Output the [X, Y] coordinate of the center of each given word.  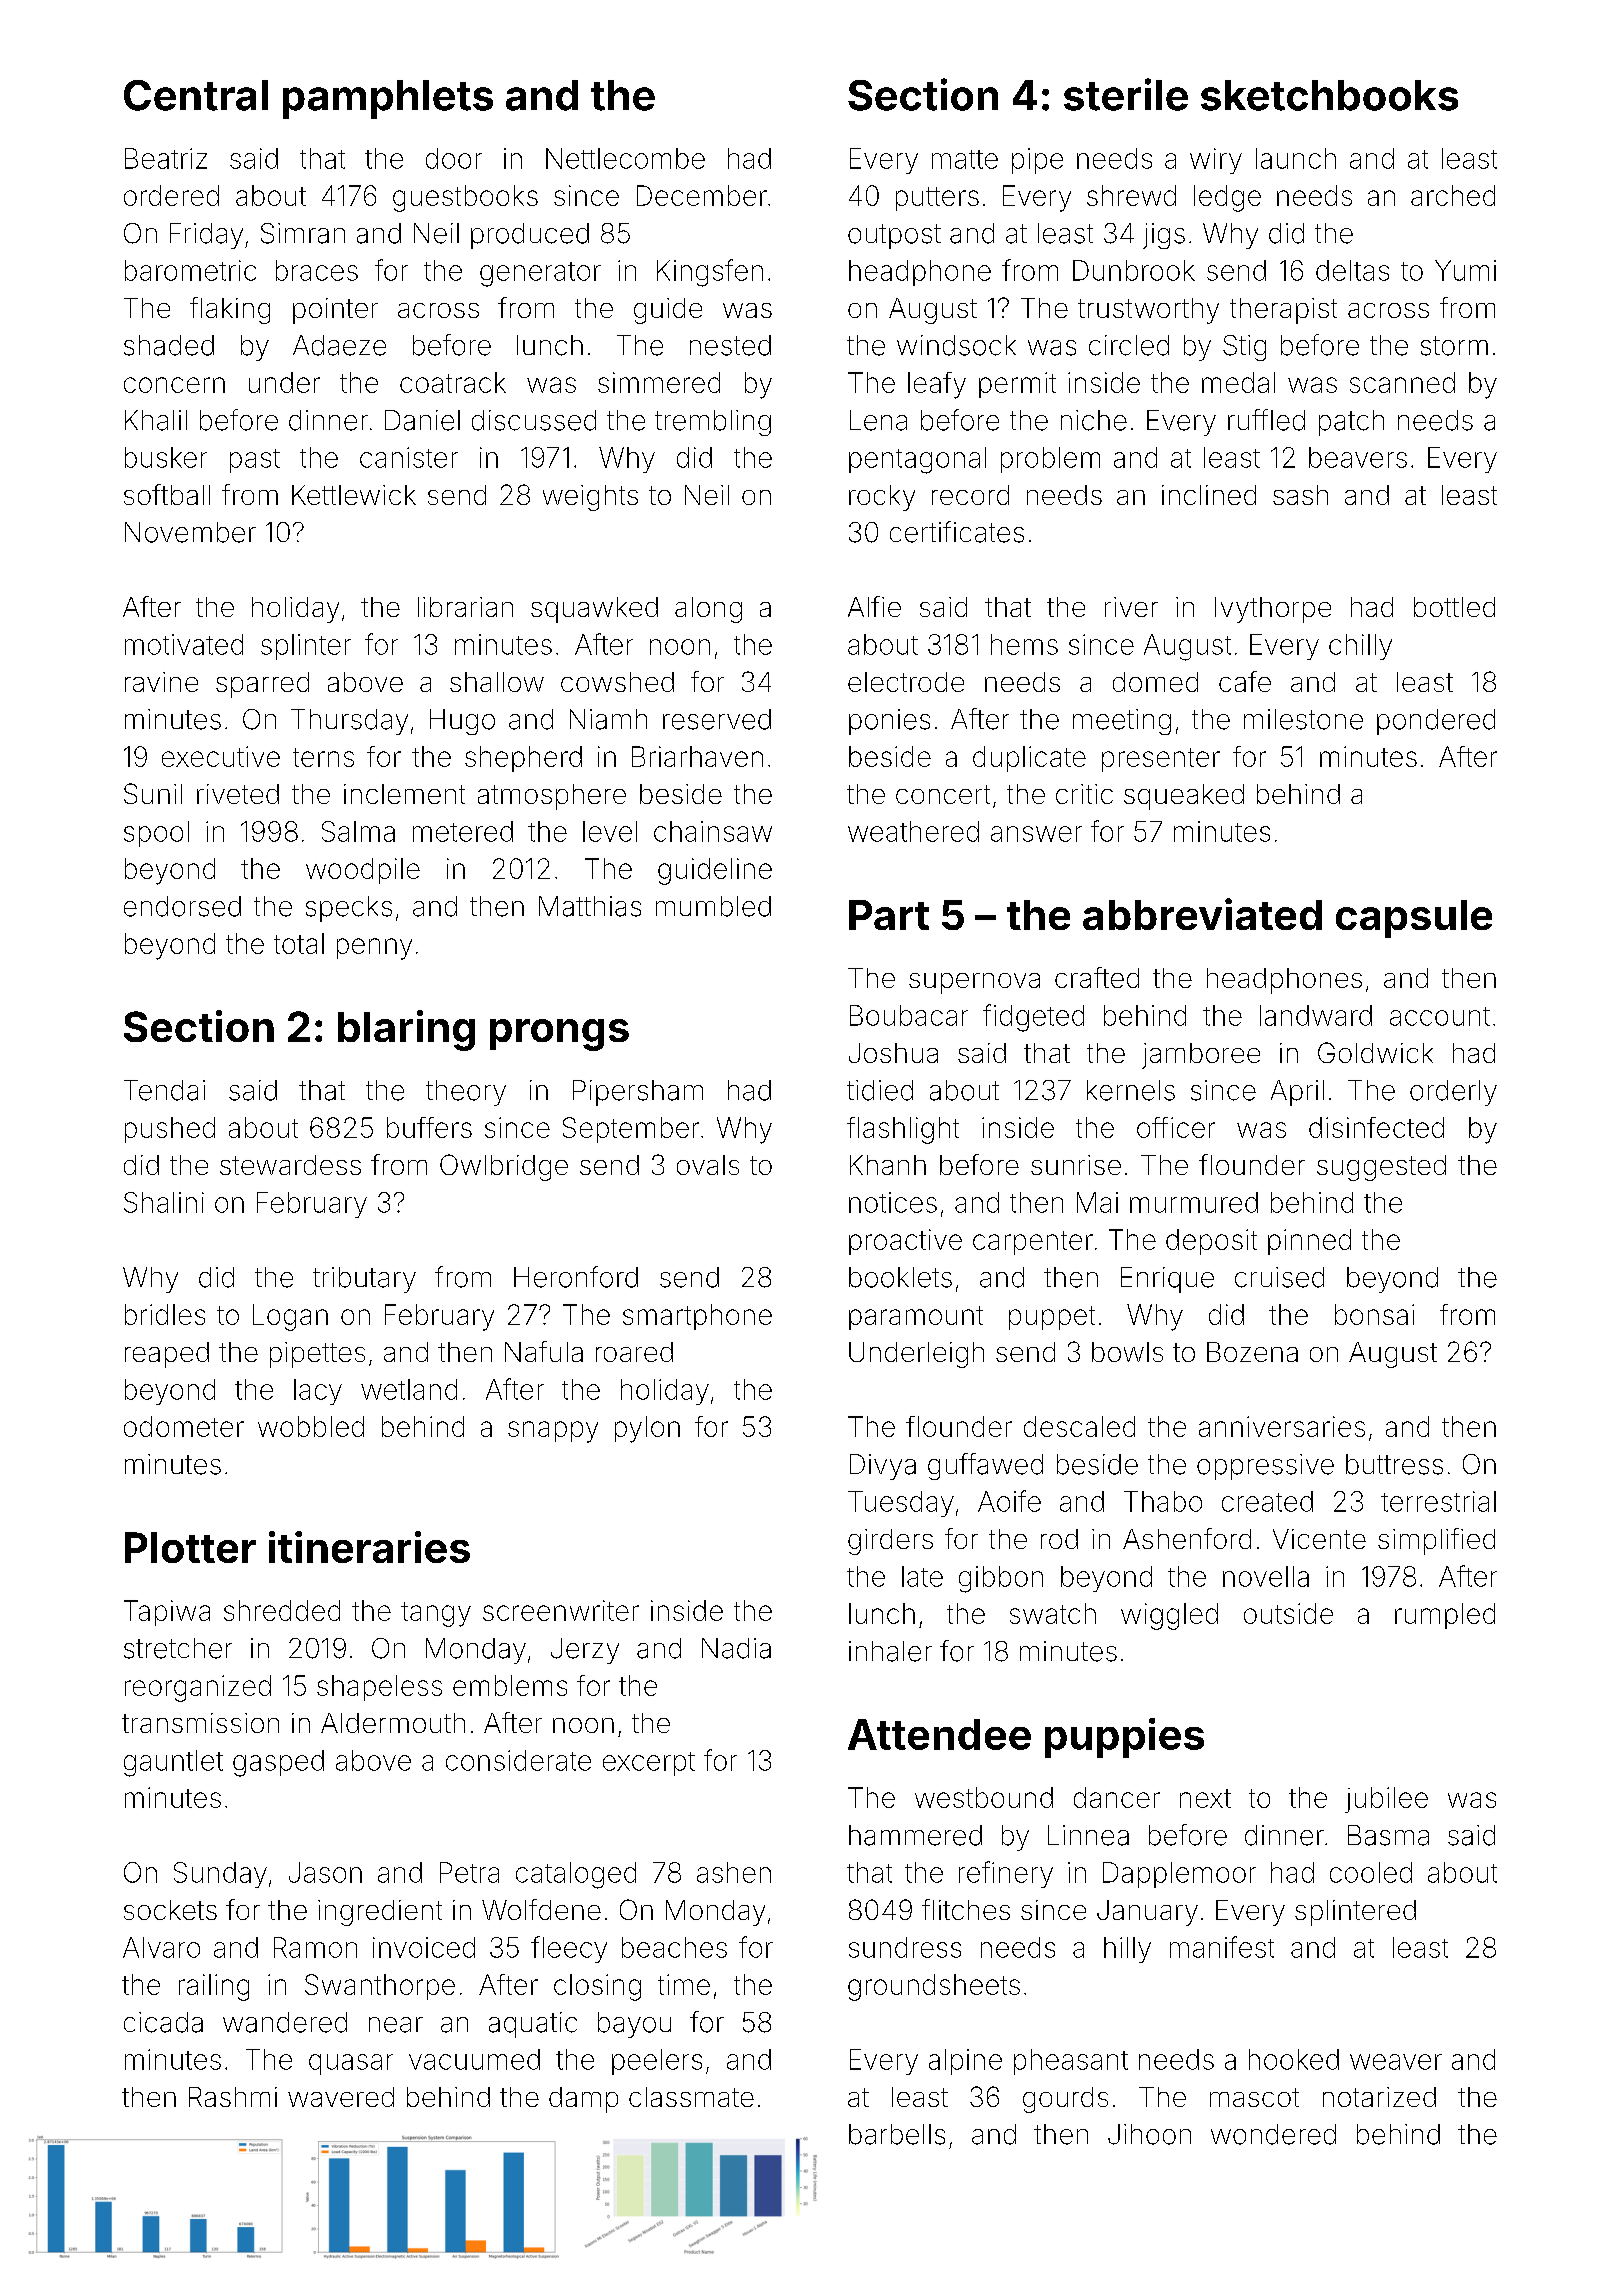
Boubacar [909, 1015]
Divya [883, 1467]
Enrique [1167, 1280]
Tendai [164, 1090]
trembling [713, 423]
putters [937, 199]
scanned [1402, 382]
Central [196, 95]
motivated [184, 644]
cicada [163, 2022]
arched [1453, 195]
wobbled [311, 1426]
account [1440, 1016]
